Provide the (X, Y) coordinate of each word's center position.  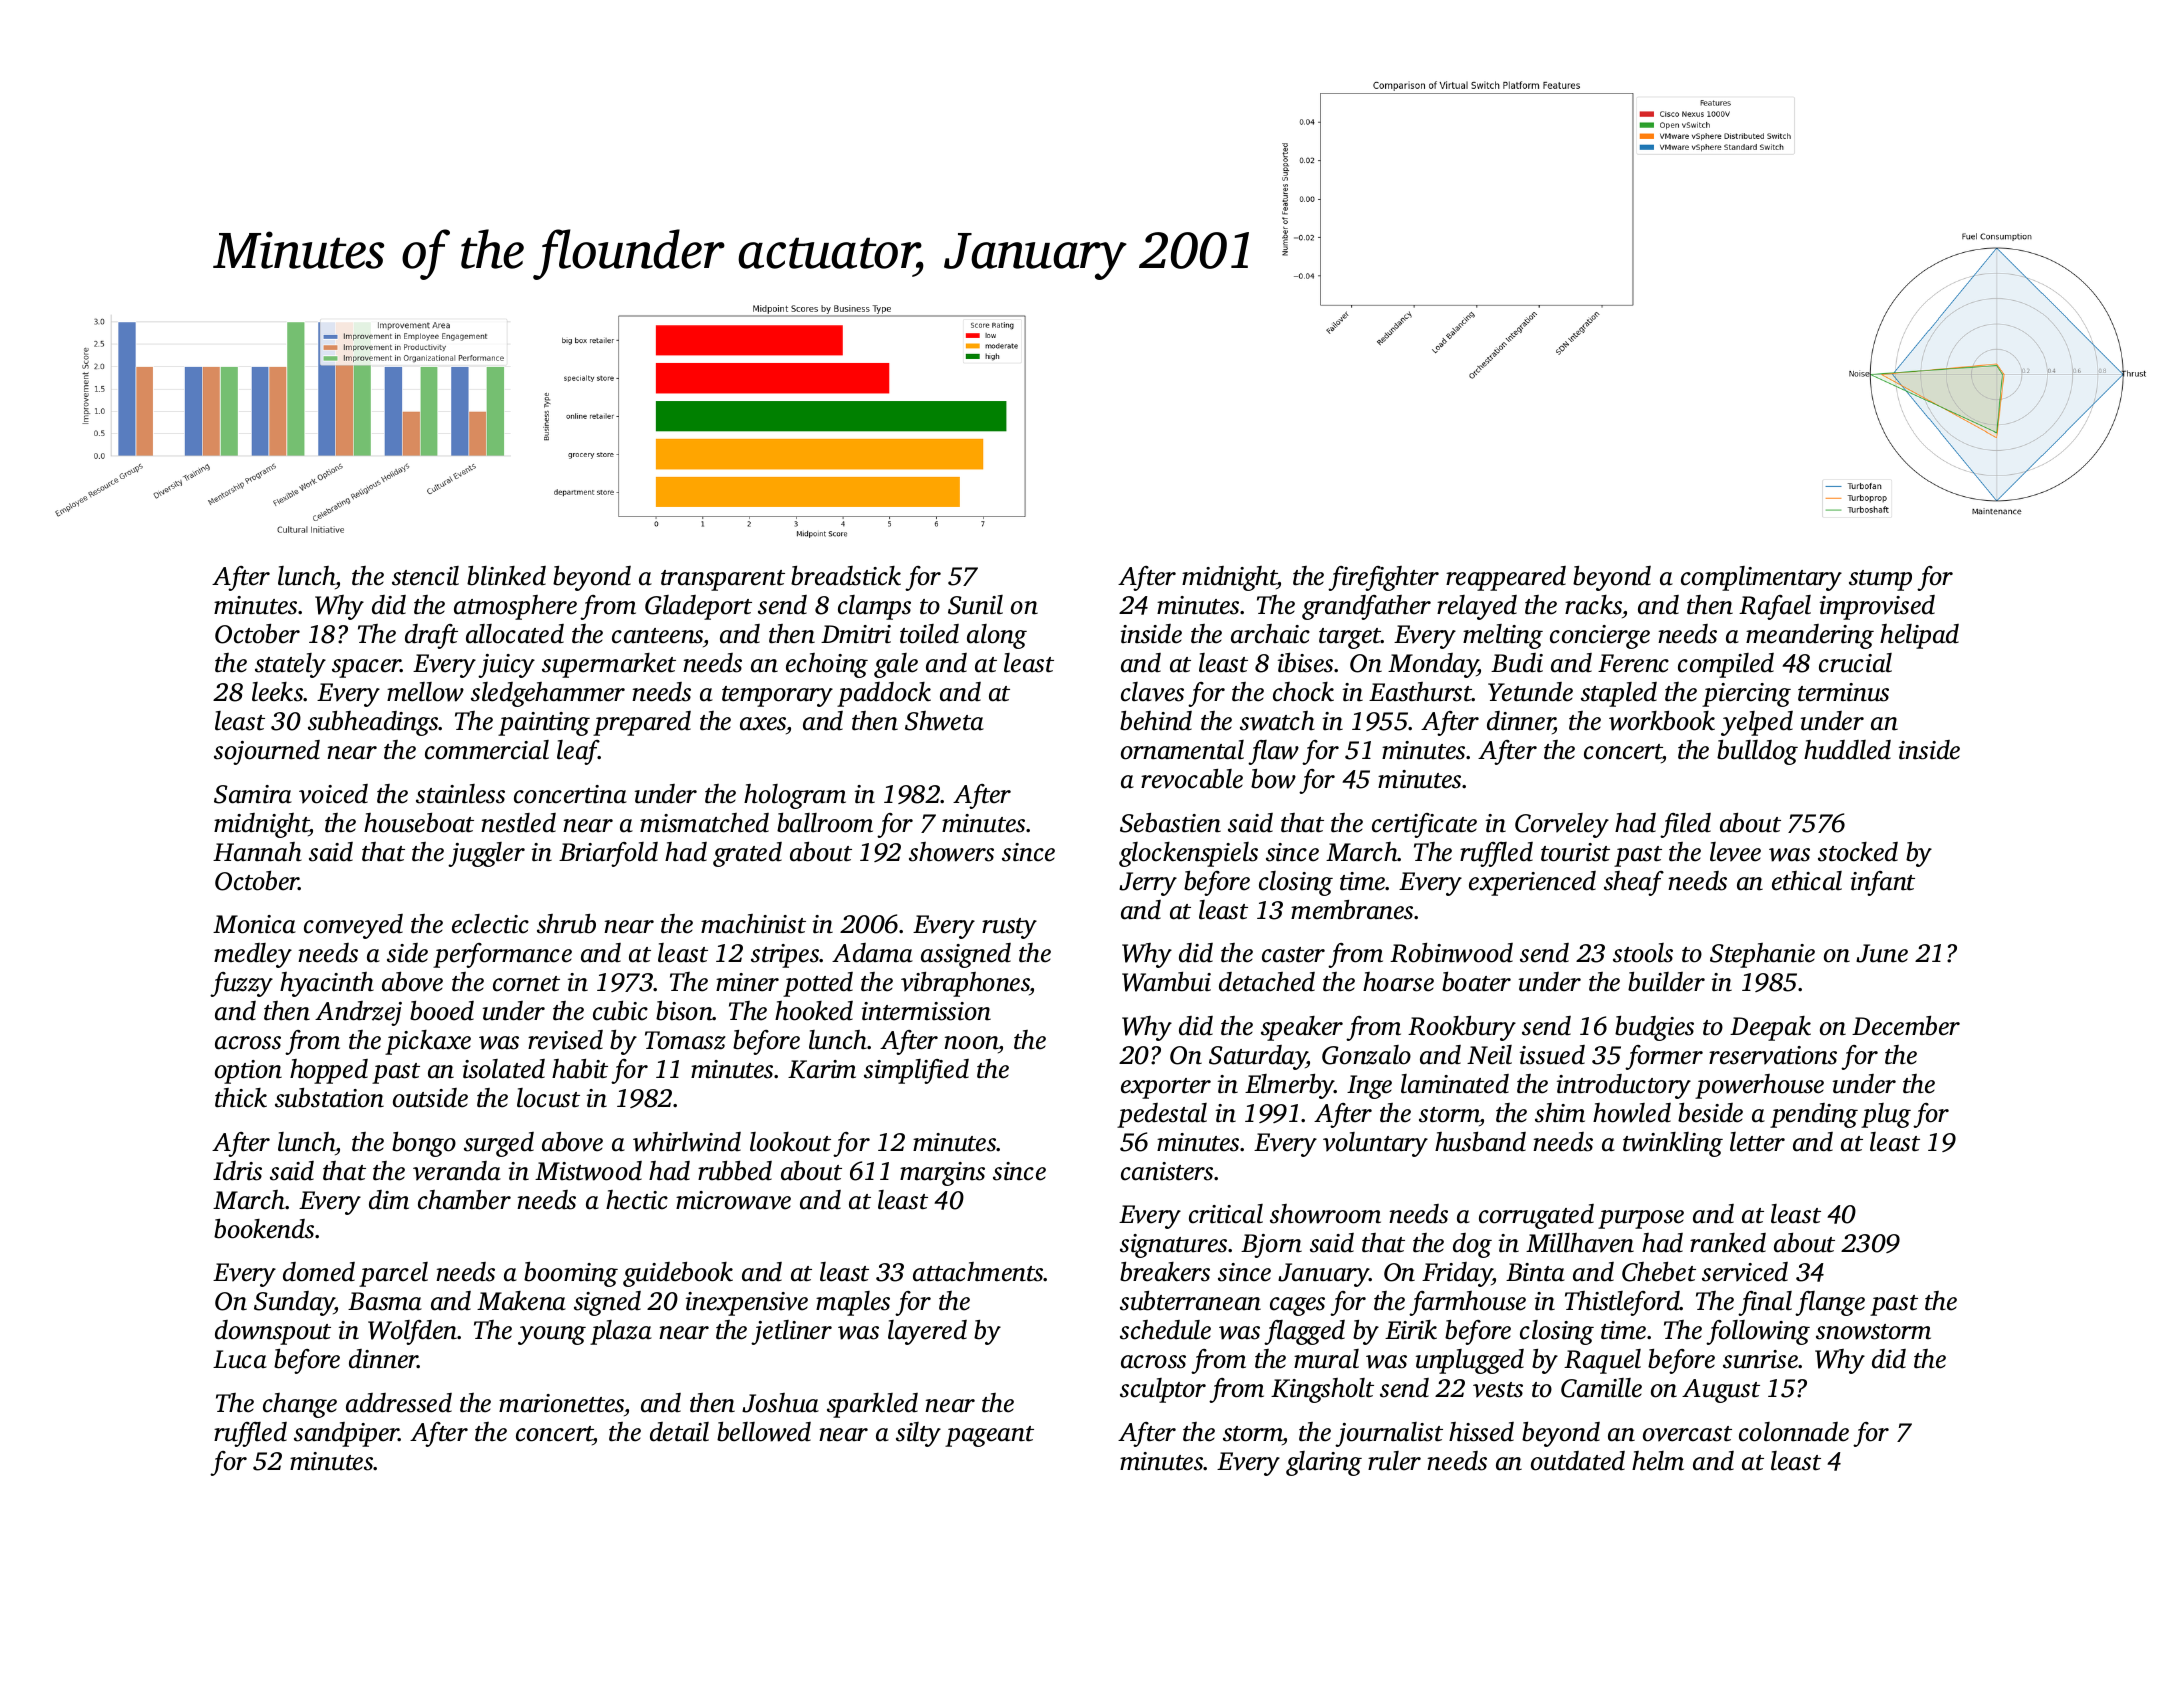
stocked (1858, 852)
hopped (329, 1071)
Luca (240, 1359)
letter (1757, 1142)
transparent (723, 580)
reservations (1773, 1055)
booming (571, 1274)
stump (1880, 580)
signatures (1173, 1246)
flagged (1304, 1332)
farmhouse (1467, 1303)
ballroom (825, 823)
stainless (460, 794)
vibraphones (965, 984)
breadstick (846, 576)
